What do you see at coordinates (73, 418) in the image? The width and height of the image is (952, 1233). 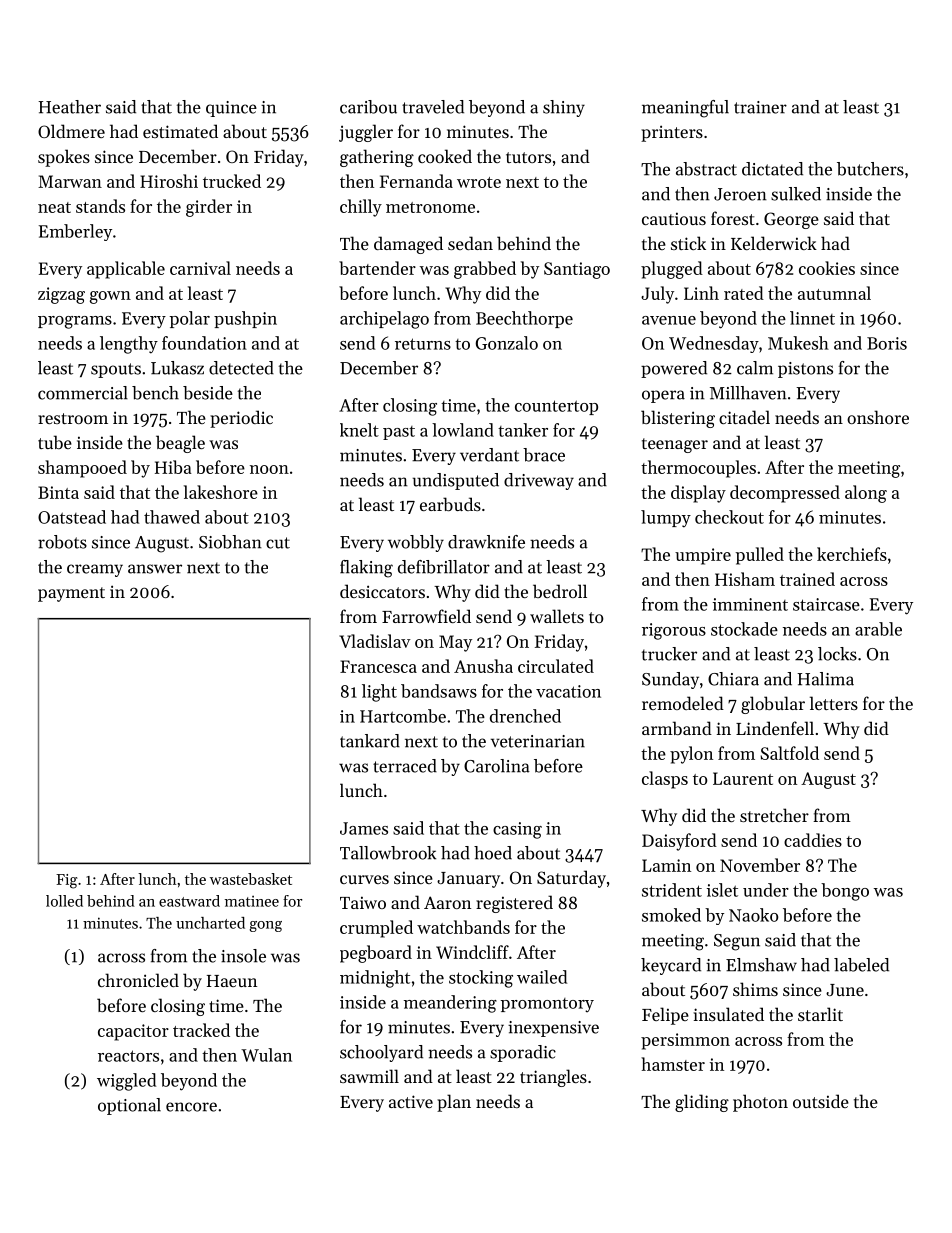 I see `restroom` at bounding box center [73, 418].
